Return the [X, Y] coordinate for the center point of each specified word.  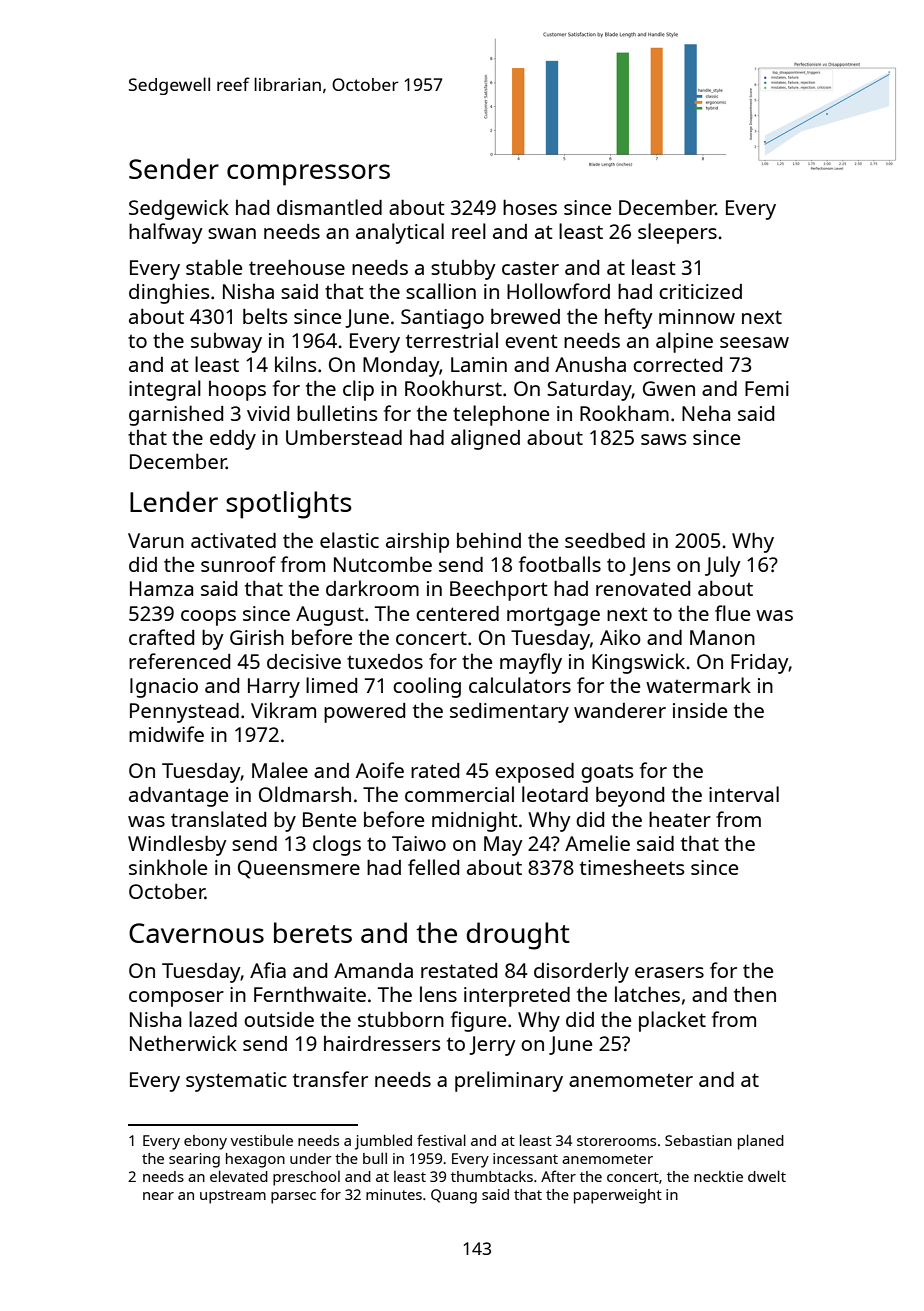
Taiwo [419, 843]
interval [744, 794]
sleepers [677, 233]
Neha [706, 413]
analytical [400, 233]
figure [478, 1021]
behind [489, 540]
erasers [669, 972]
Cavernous [196, 933]
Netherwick [183, 1043]
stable [214, 267]
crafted [161, 637]
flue [732, 613]
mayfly [531, 663]
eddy [233, 440]
